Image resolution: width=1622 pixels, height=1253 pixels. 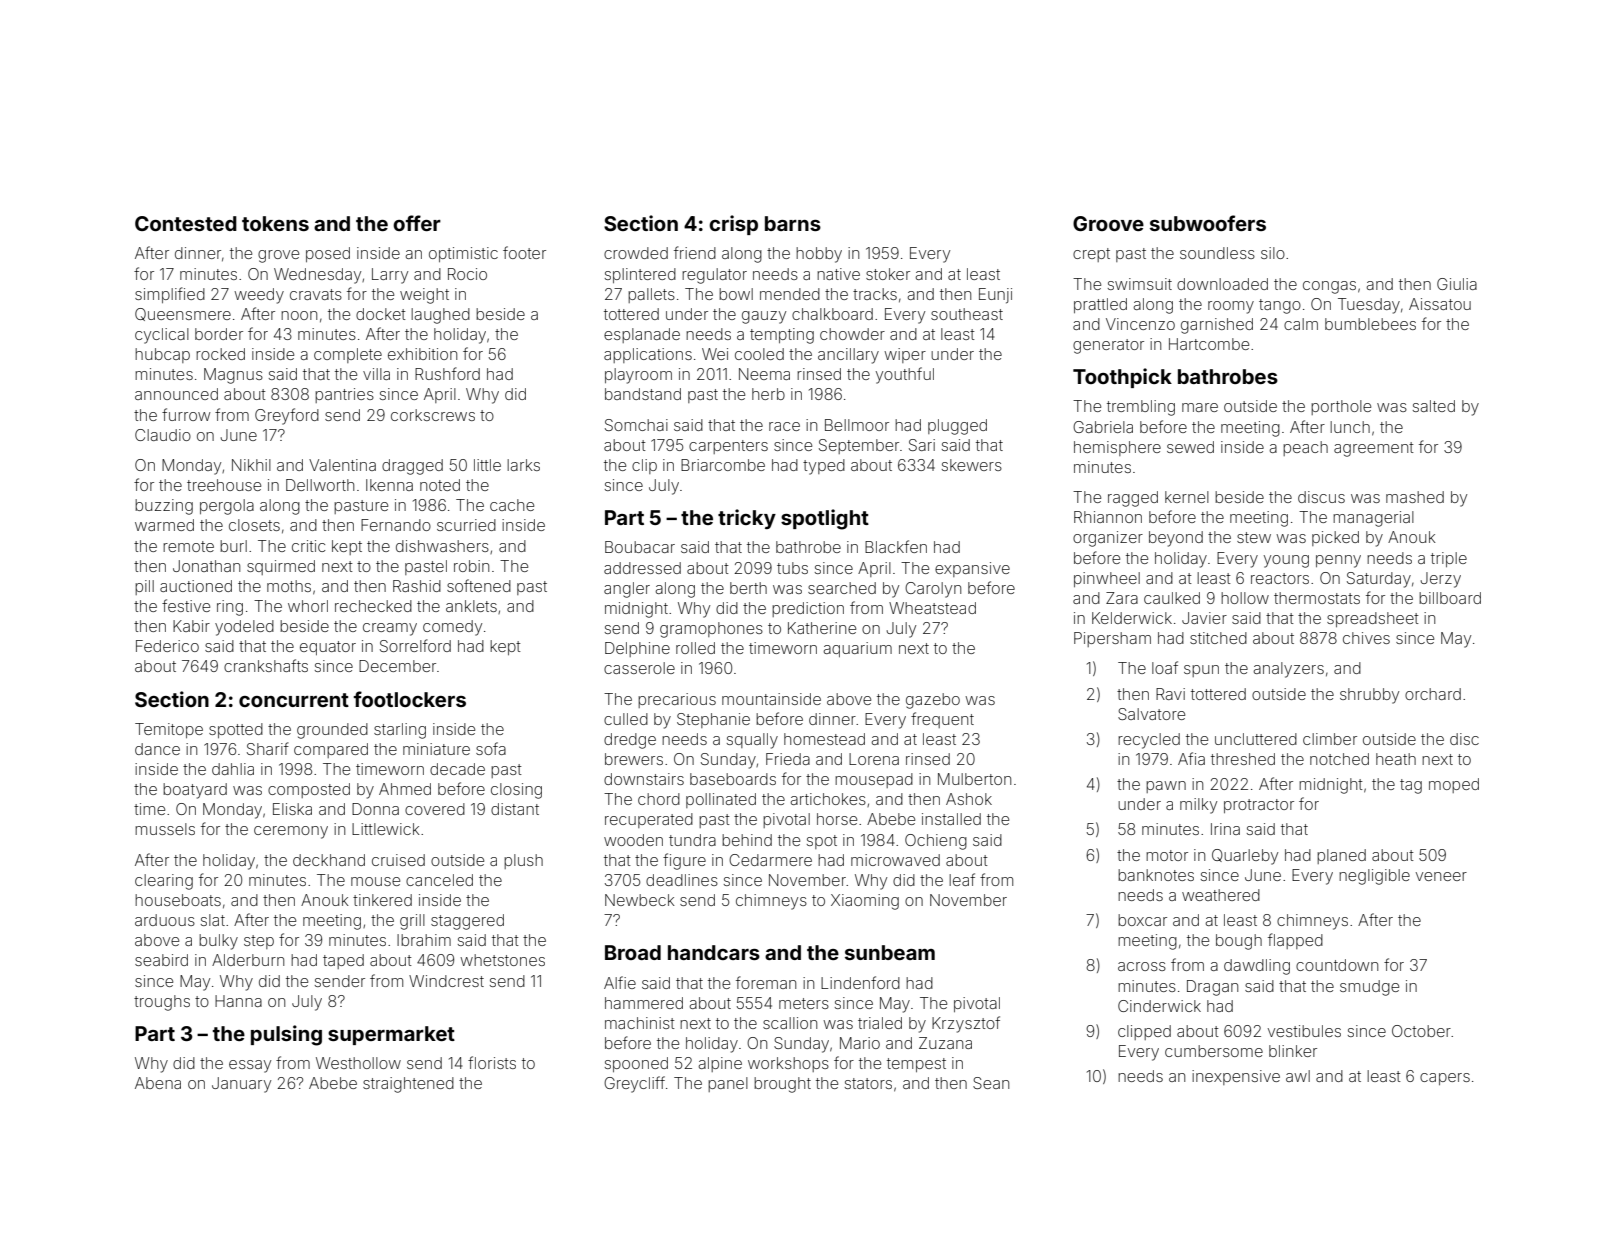 What do you see at coordinates (1259, 806) in the document?
I see `protractor` at bounding box center [1259, 806].
